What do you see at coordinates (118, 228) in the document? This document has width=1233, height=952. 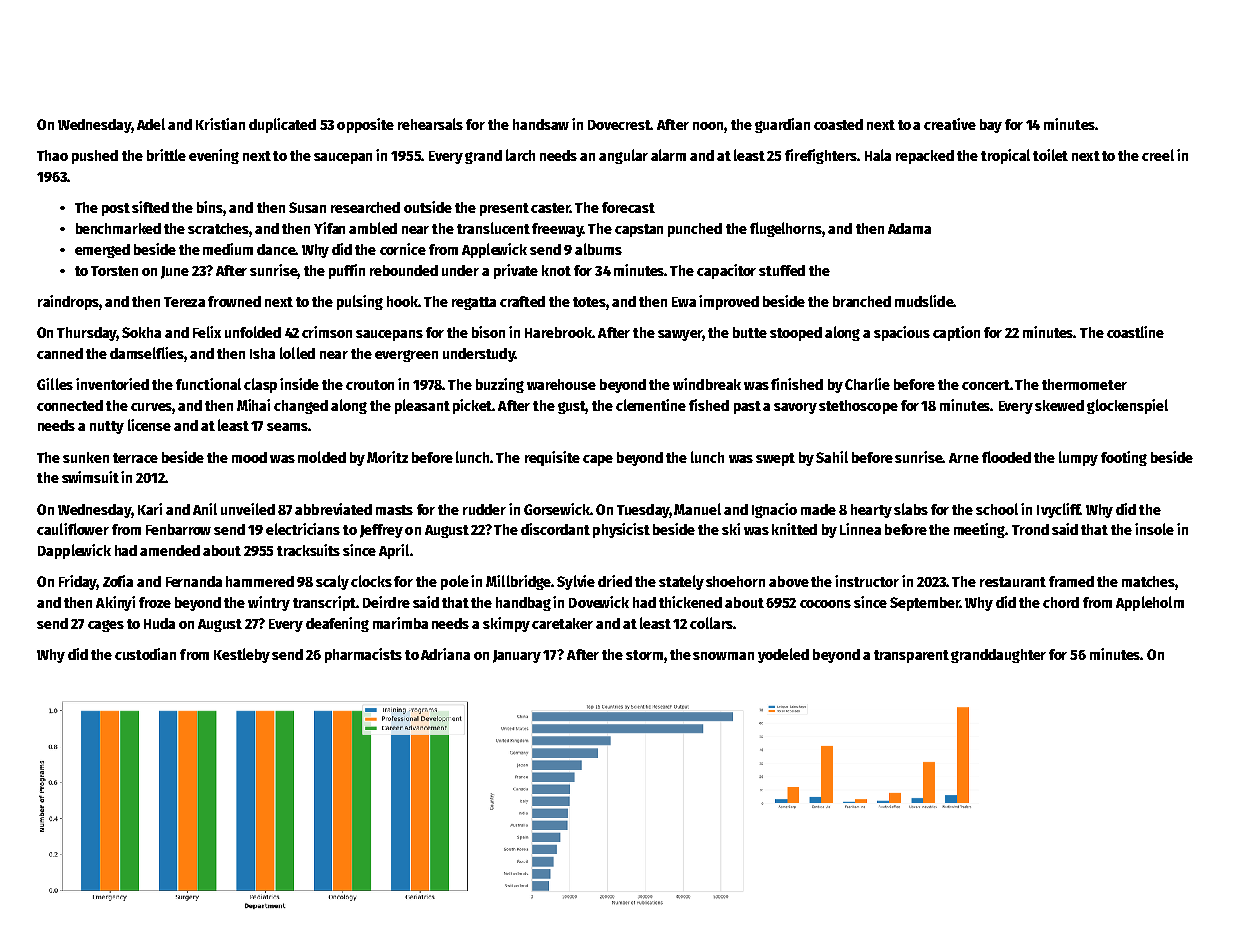 I see `benchmarked` at bounding box center [118, 228].
